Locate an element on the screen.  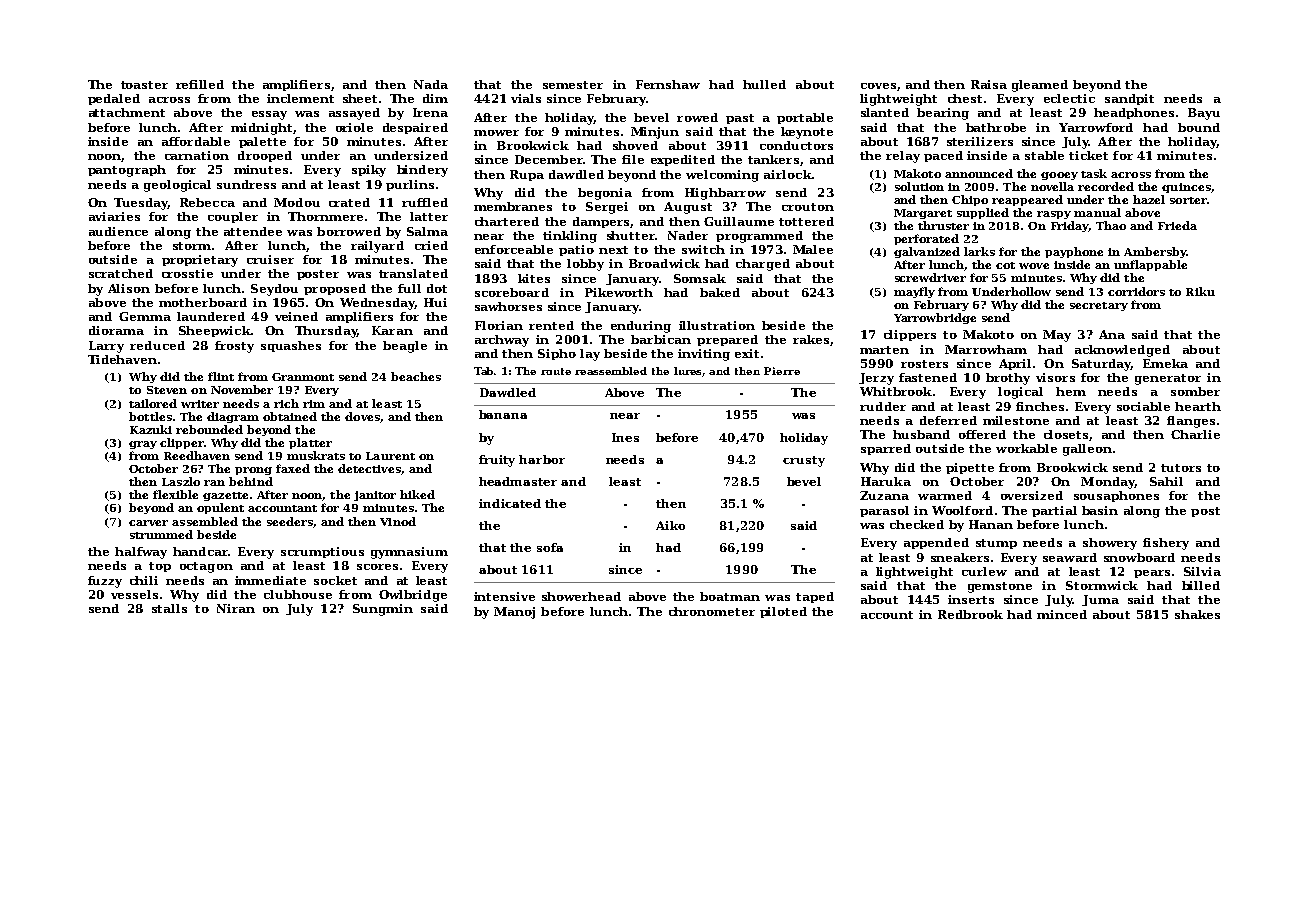
scores is located at coordinates (377, 567).
